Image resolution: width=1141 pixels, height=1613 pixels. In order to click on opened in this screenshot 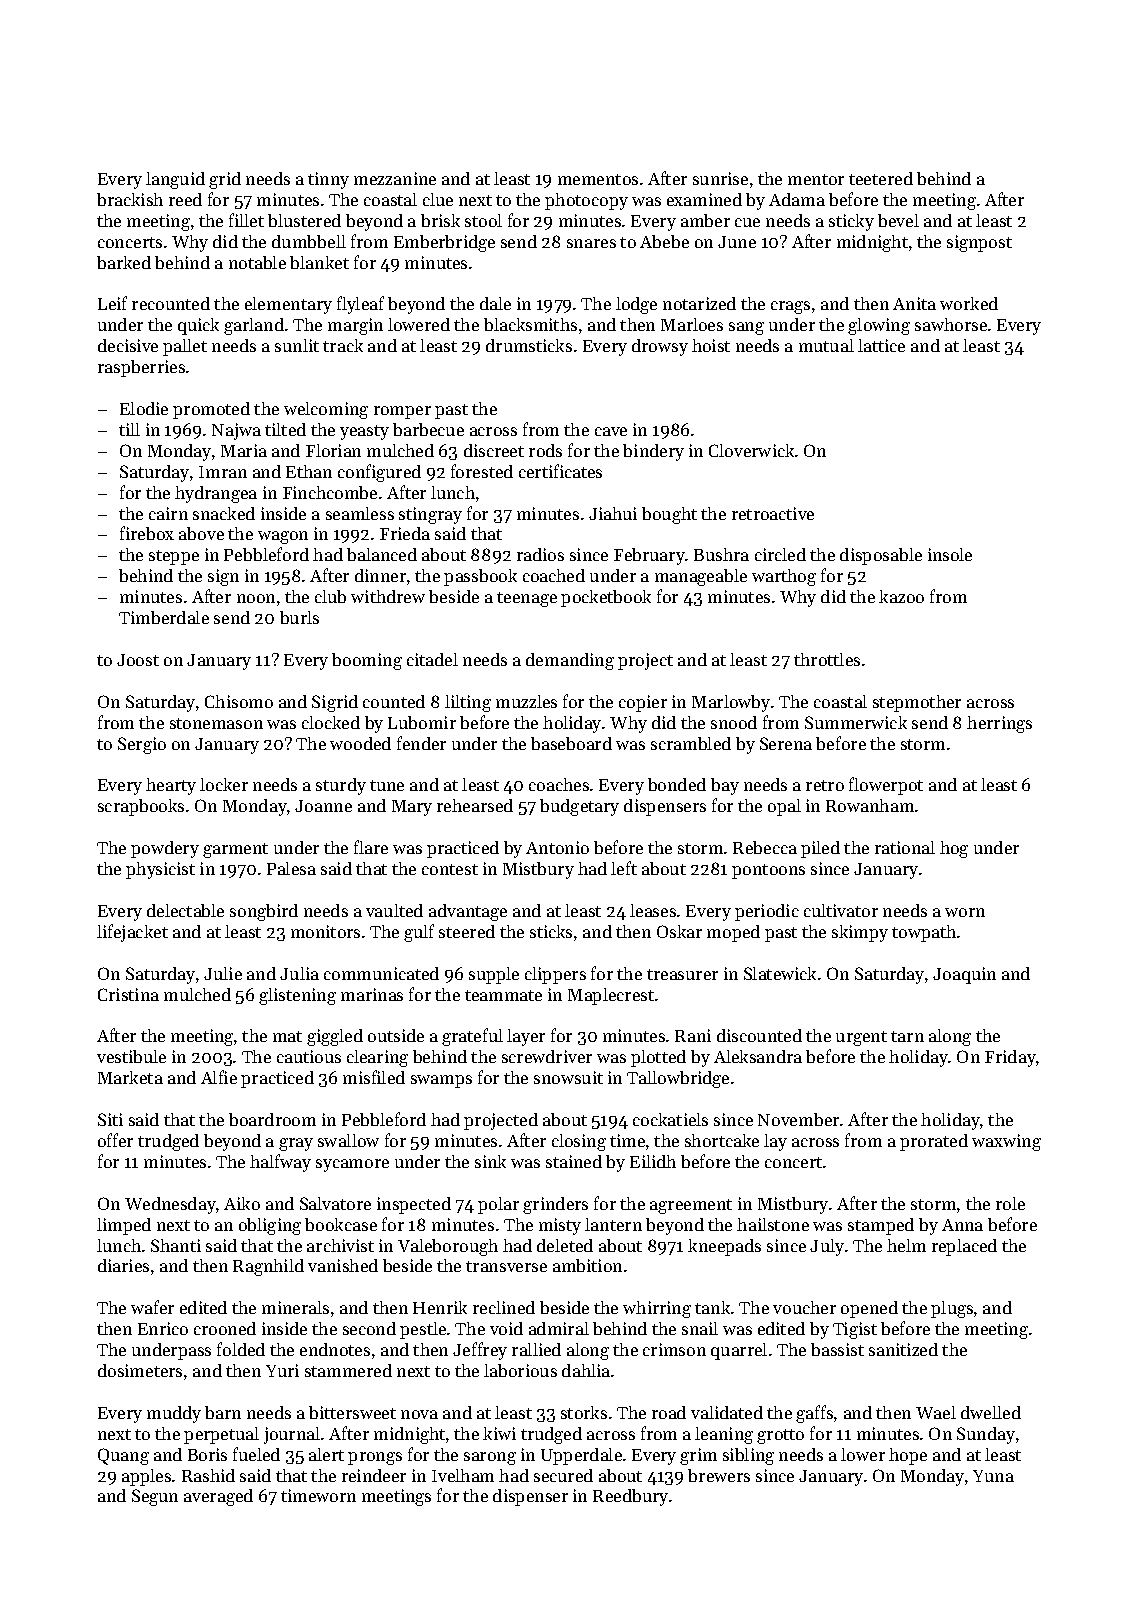, I will do `click(869, 1309)`.
